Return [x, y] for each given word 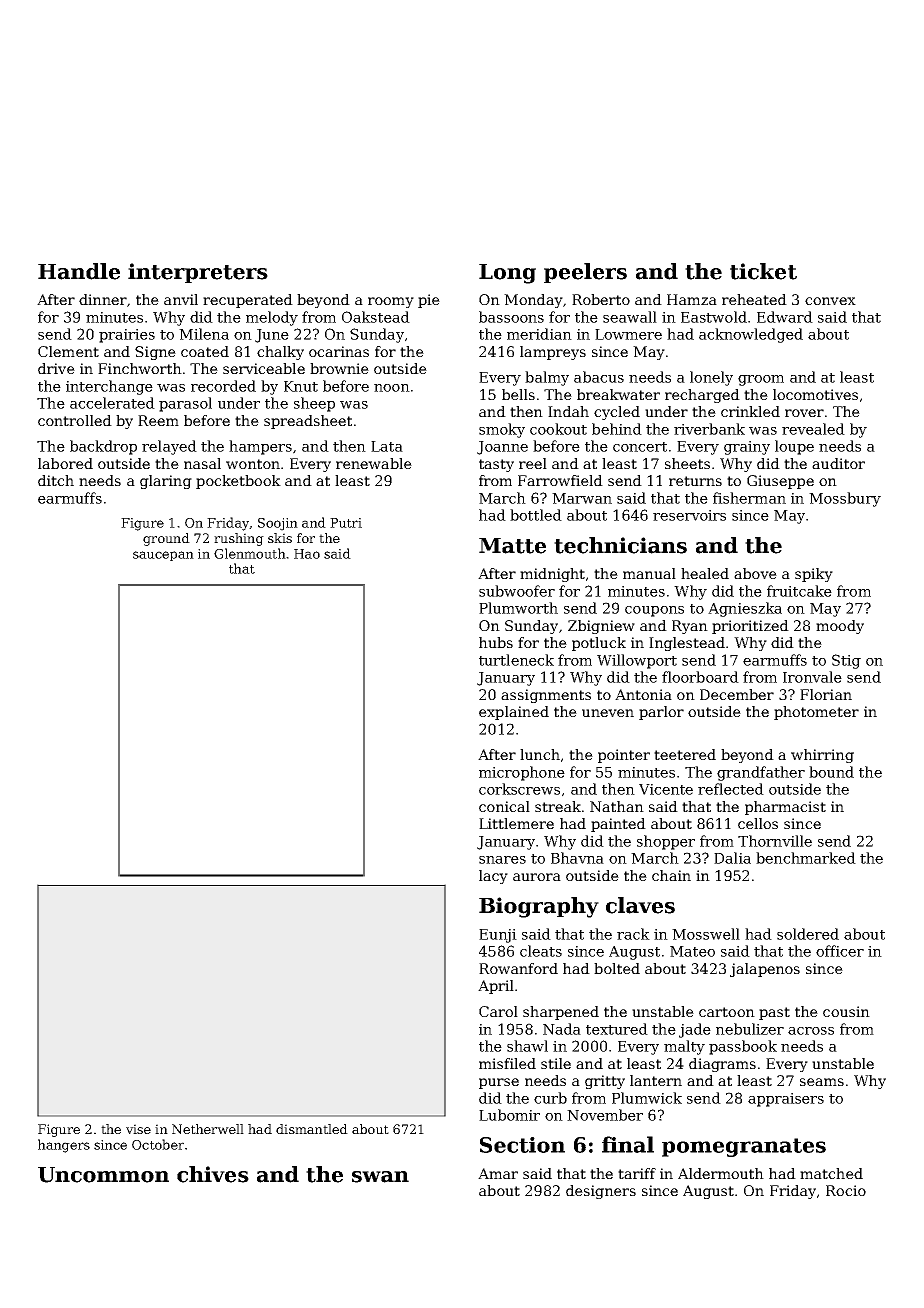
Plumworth [518, 608]
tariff [637, 1173]
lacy [493, 877]
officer [840, 951]
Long [507, 274]
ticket [763, 271]
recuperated [248, 301]
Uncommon [103, 1175]
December [737, 694]
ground [166, 539]
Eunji [498, 936]
